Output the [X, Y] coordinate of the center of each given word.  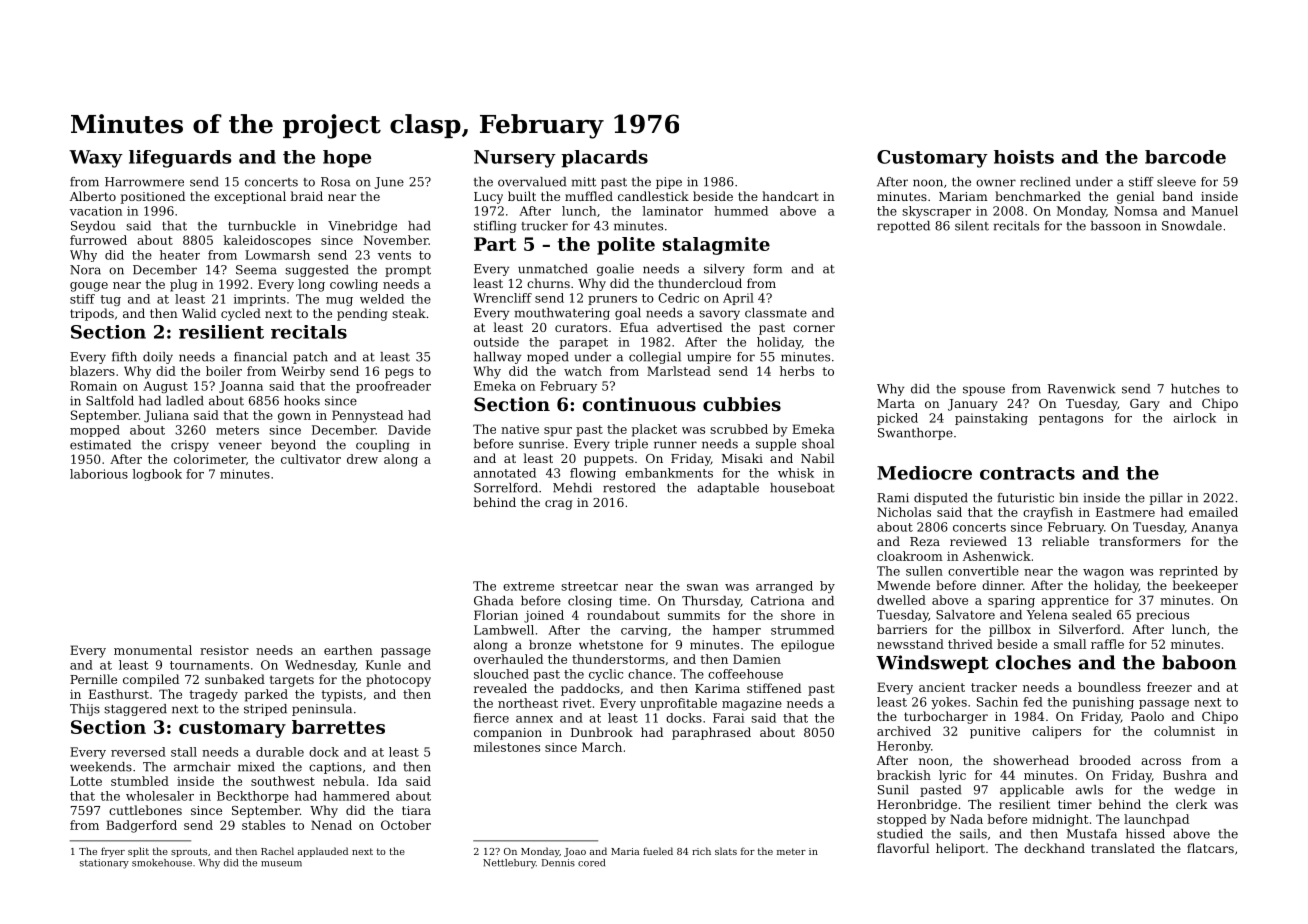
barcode [1185, 157]
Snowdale [1192, 226]
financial [260, 357]
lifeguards [180, 159]
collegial [655, 358]
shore [798, 615]
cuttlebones [145, 810]
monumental [153, 650]
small [1070, 644]
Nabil [817, 458]
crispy [190, 446]
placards [604, 159]
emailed [1213, 512]
